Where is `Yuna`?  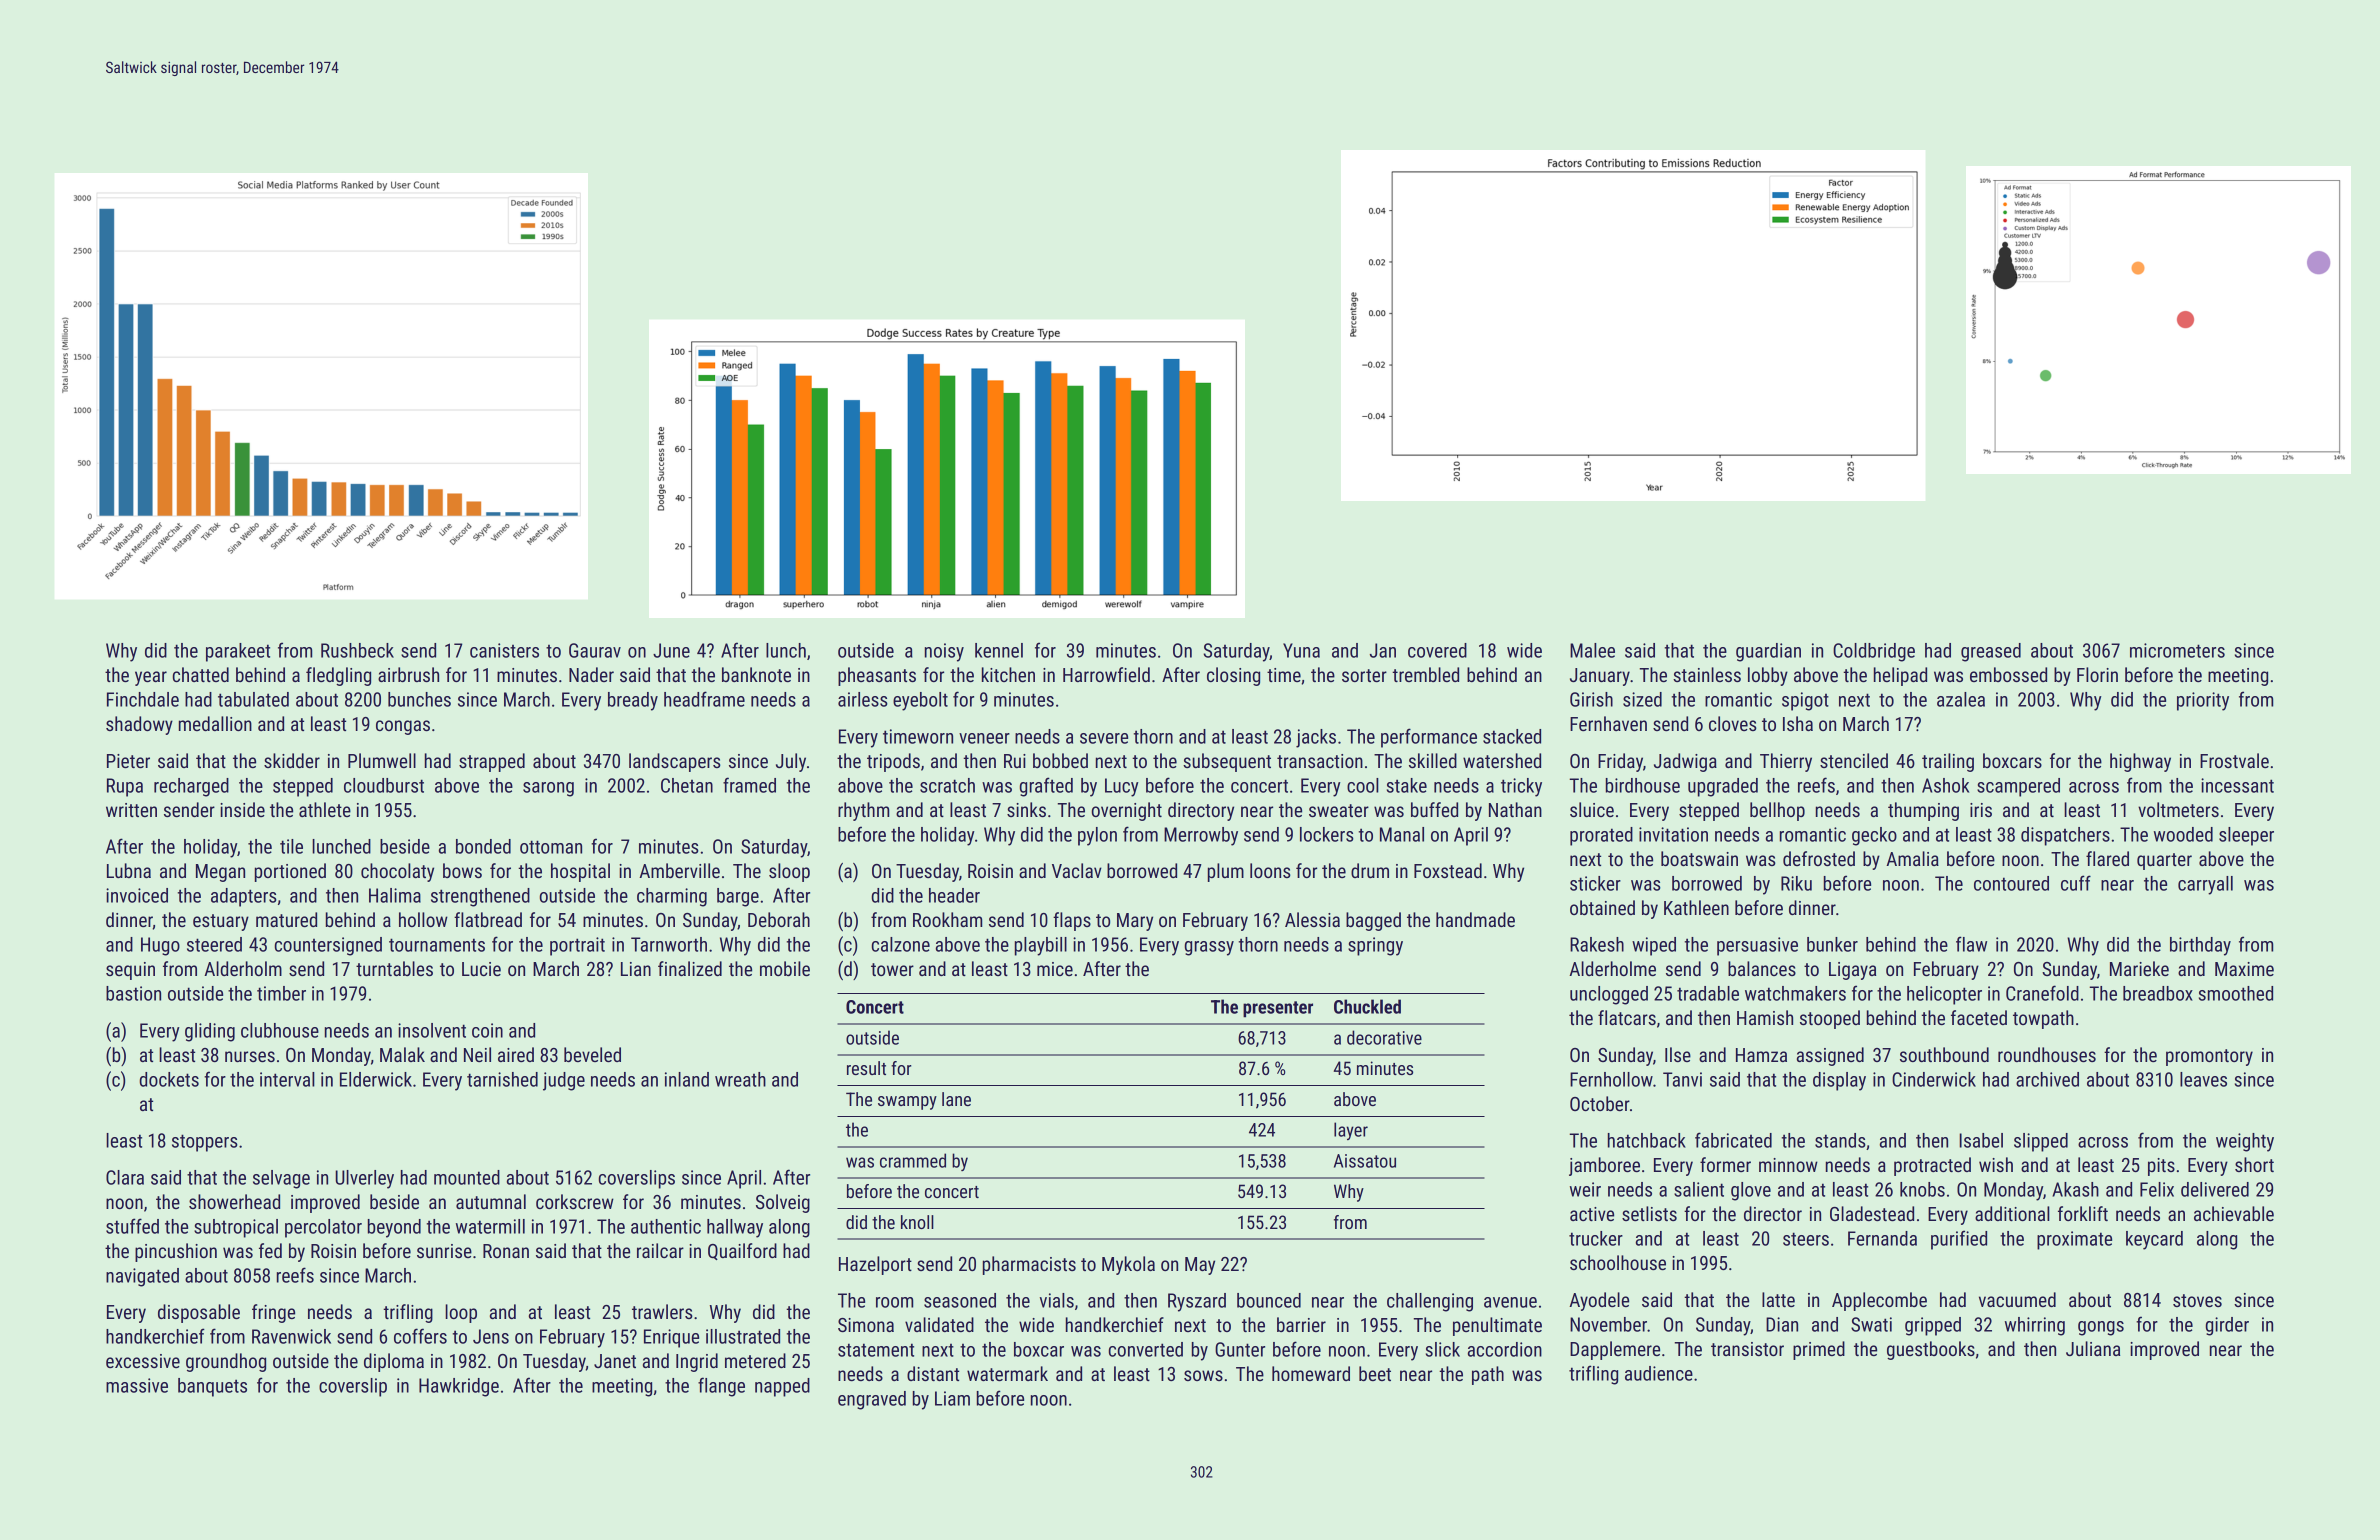
Yuna is located at coordinates (1301, 650).
